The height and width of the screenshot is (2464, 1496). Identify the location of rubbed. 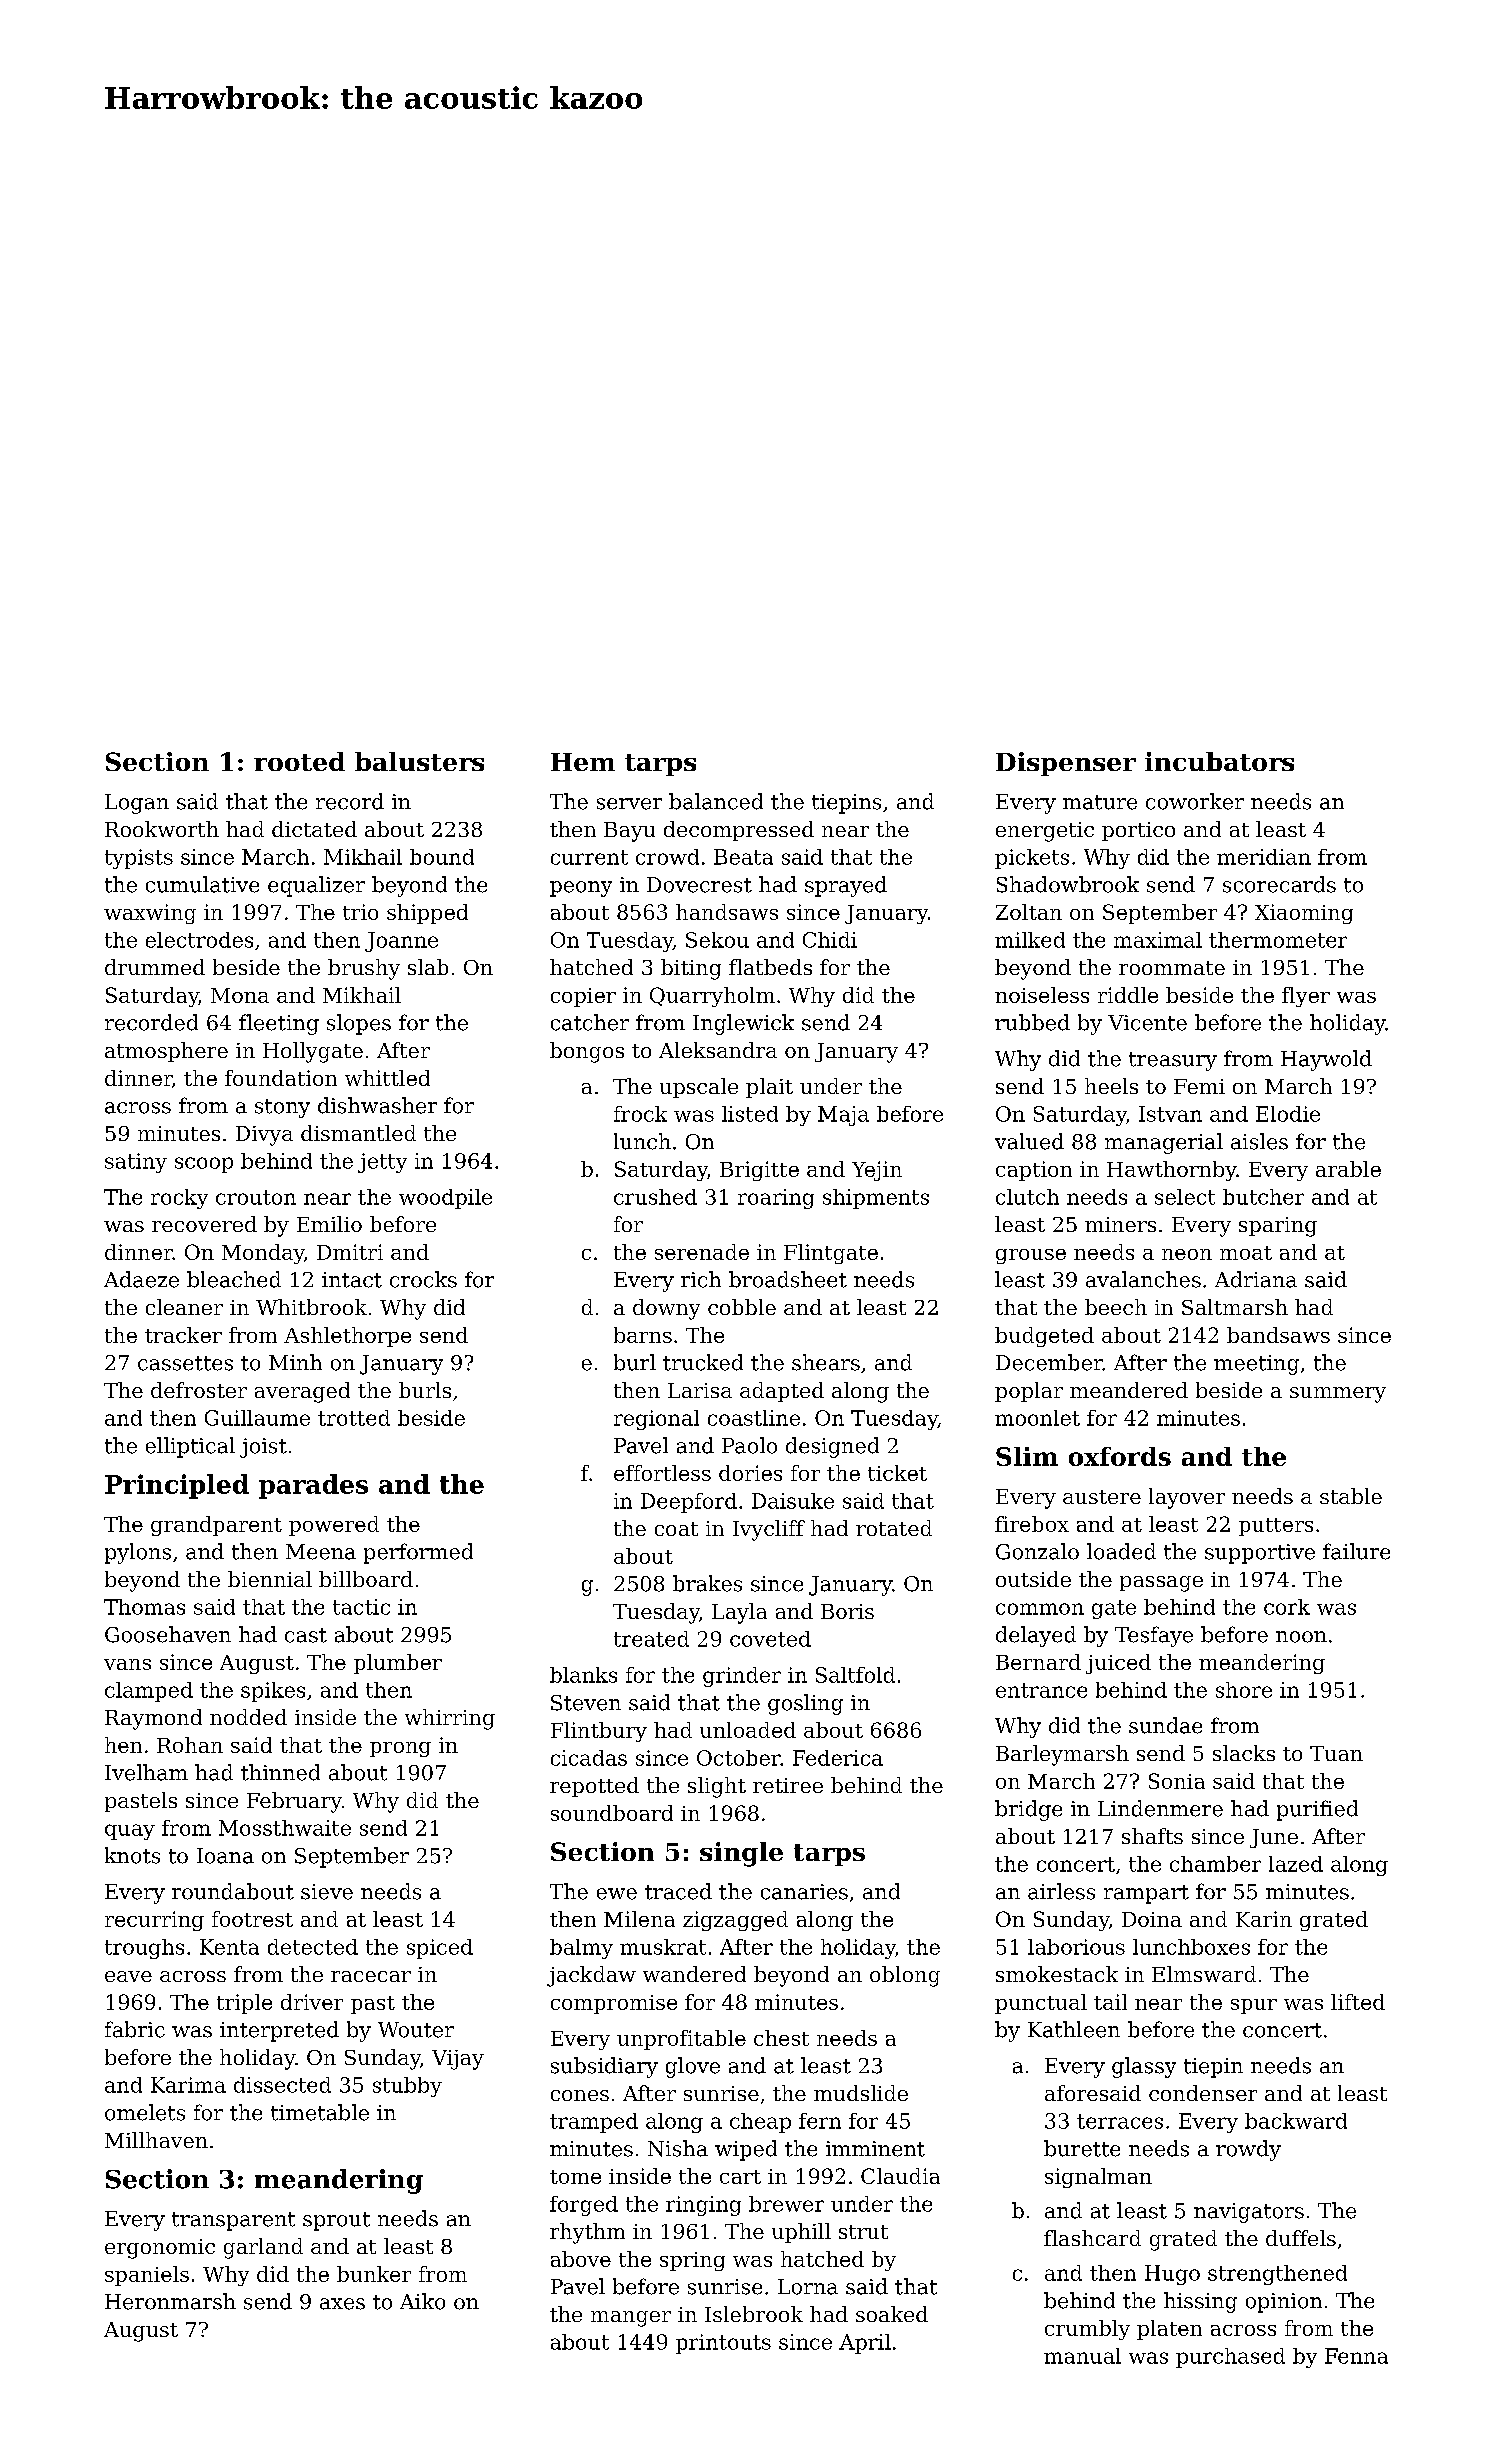
(1032, 1022).
